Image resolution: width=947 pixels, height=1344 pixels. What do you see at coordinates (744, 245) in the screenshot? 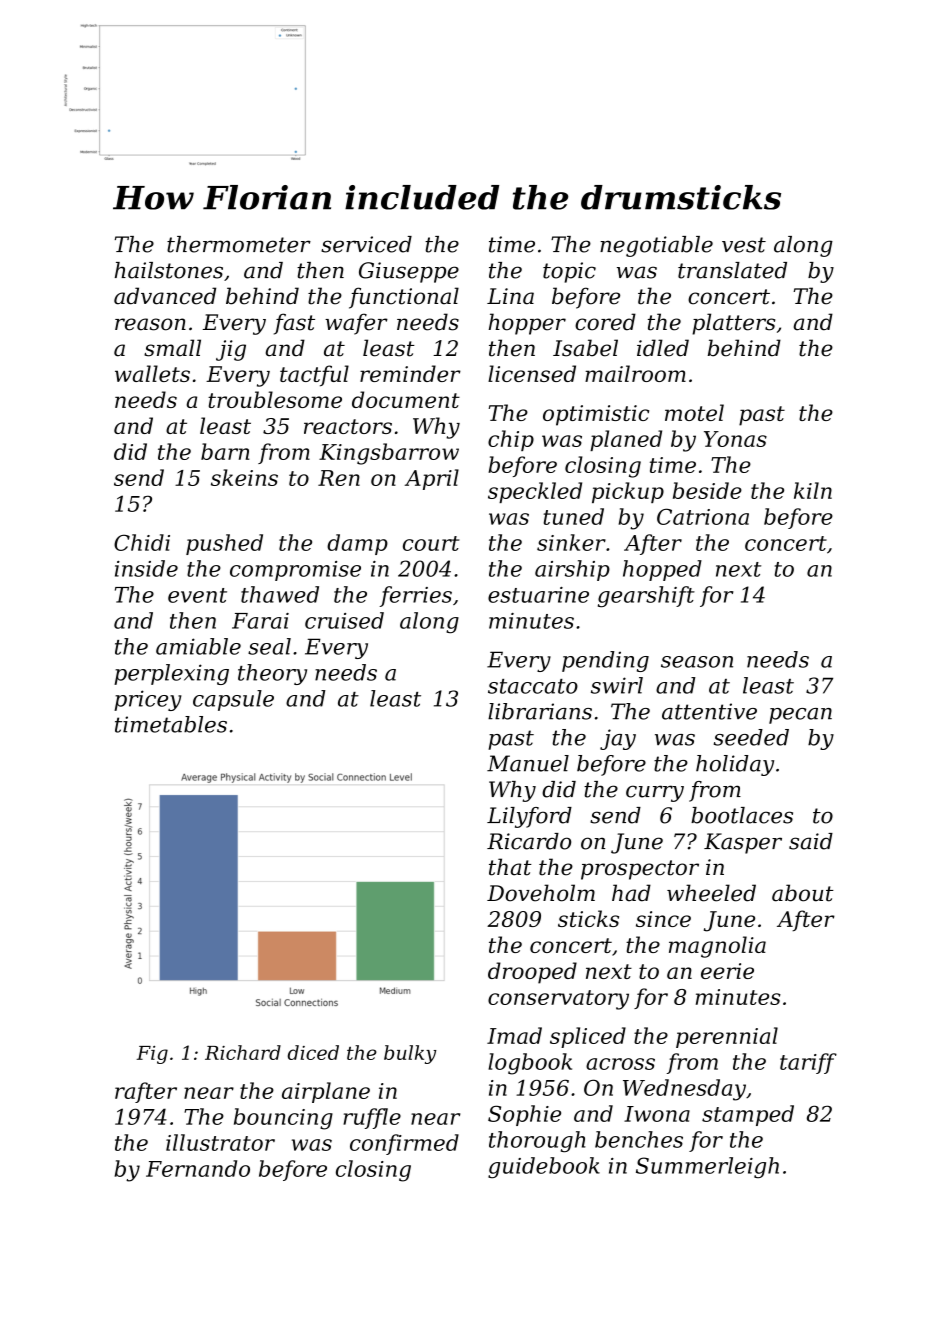
I see `vest` at bounding box center [744, 245].
